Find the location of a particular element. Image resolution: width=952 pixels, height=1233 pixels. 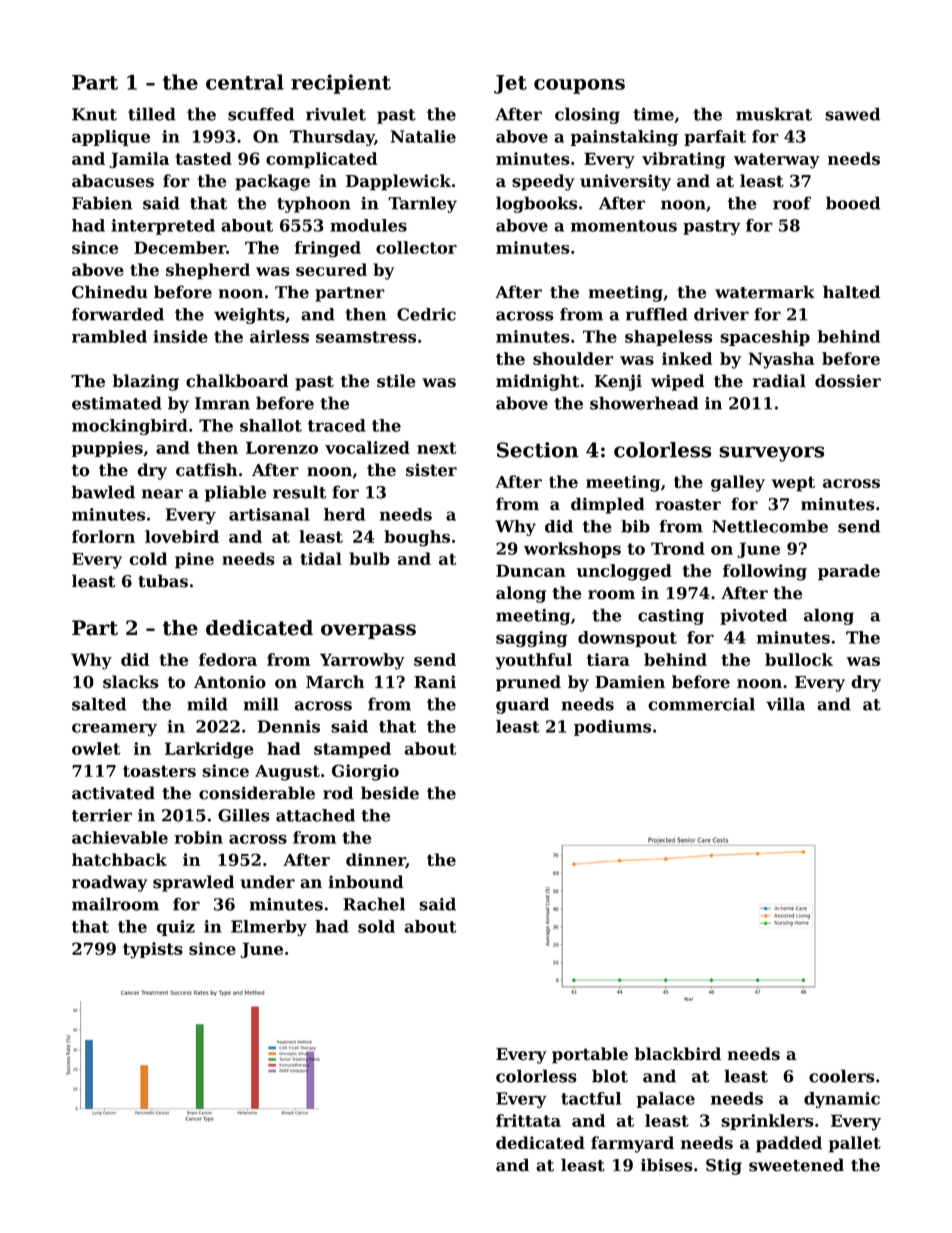

sawed is located at coordinates (852, 114).
